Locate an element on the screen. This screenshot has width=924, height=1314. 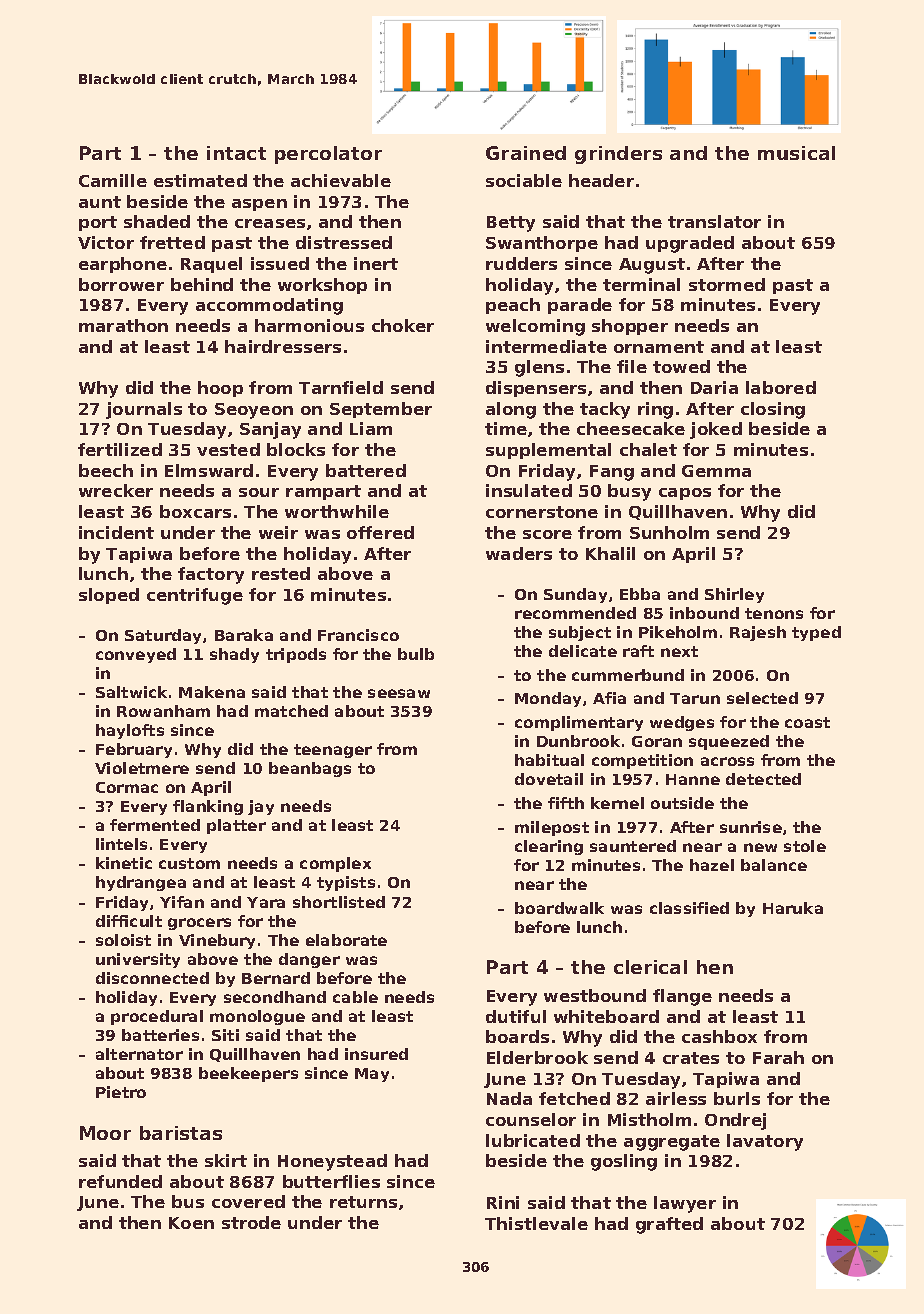
Camille is located at coordinates (113, 180).
